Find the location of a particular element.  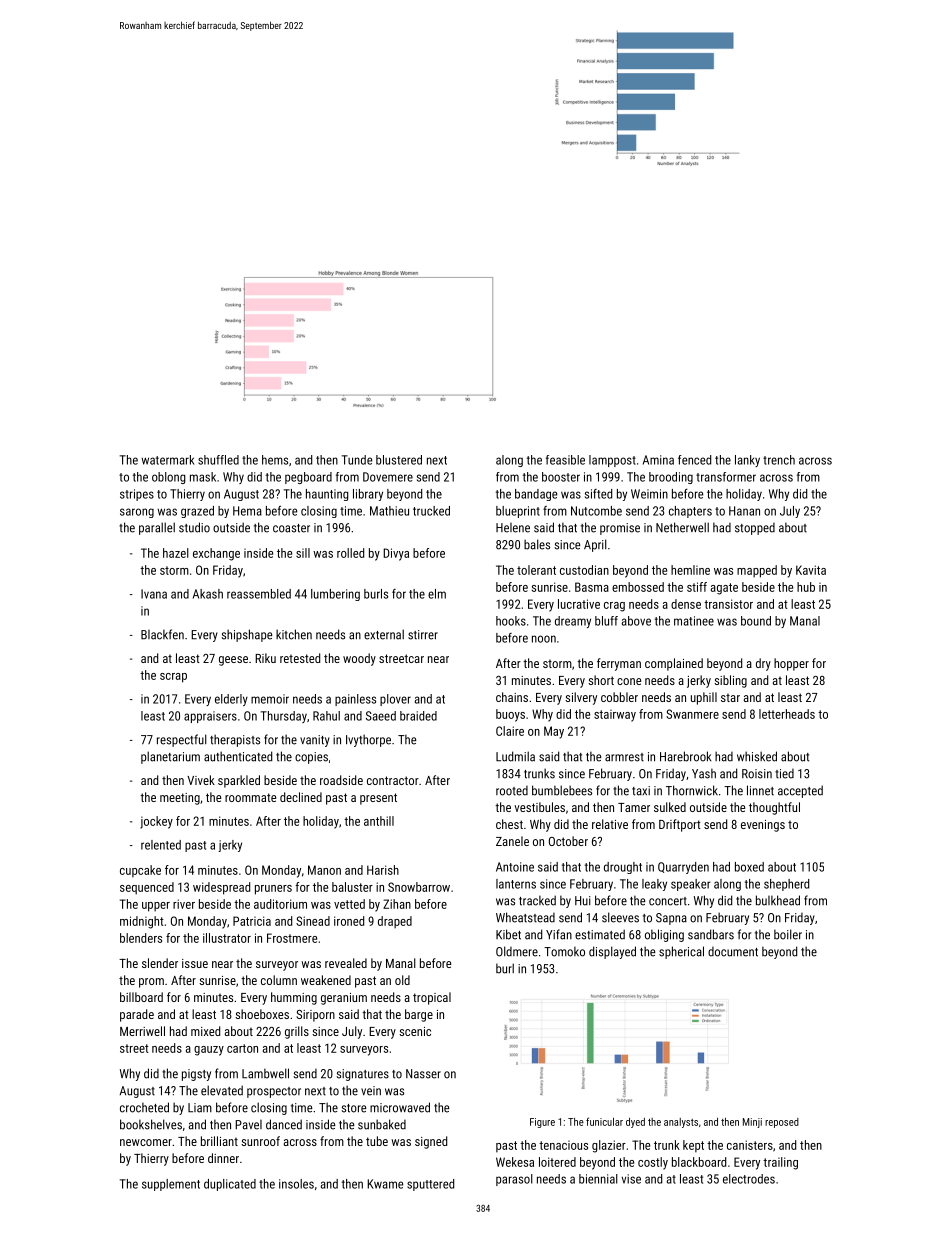

auditorium is located at coordinates (280, 904).
